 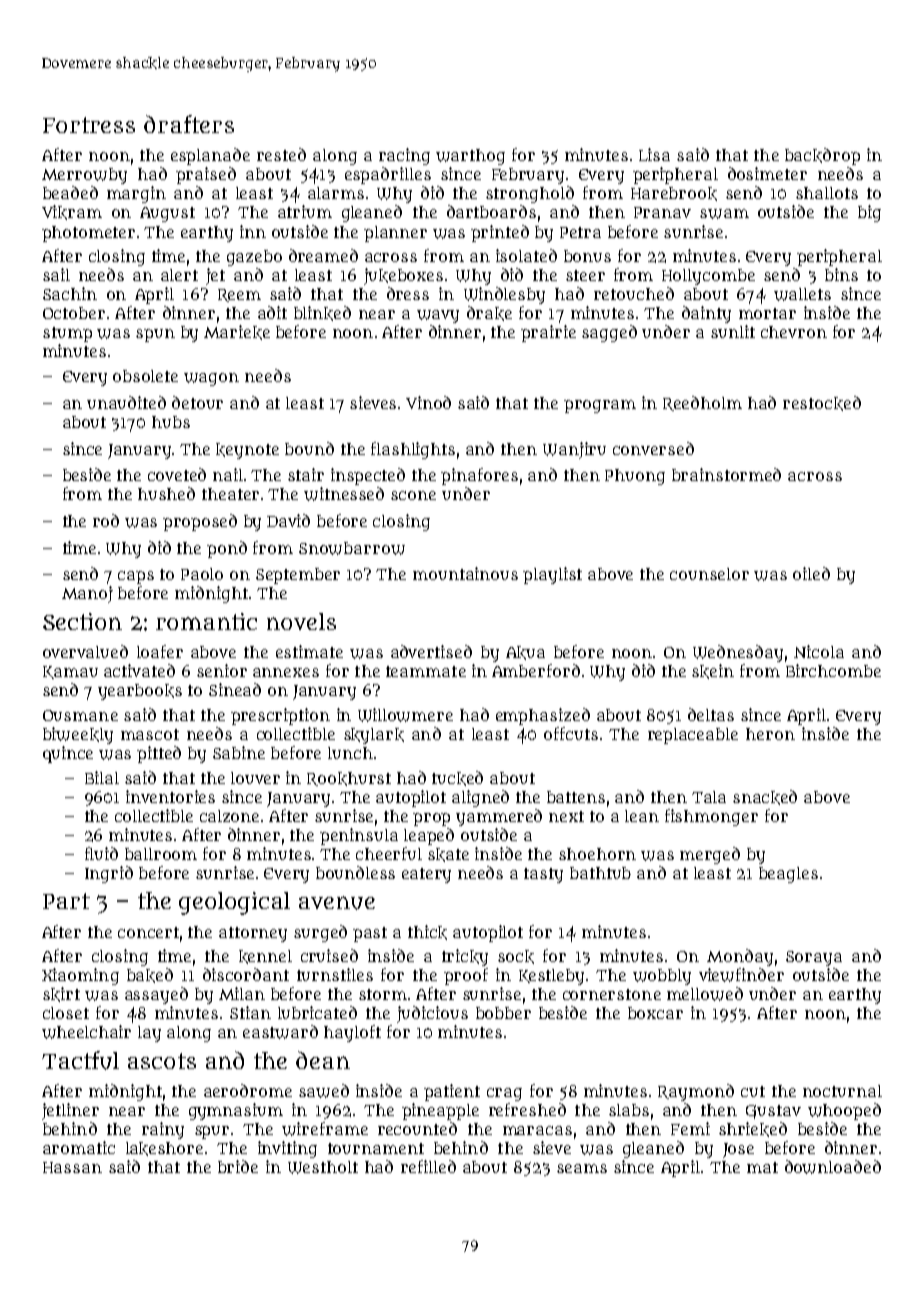 I want to click on backdrop, so click(x=822, y=156).
